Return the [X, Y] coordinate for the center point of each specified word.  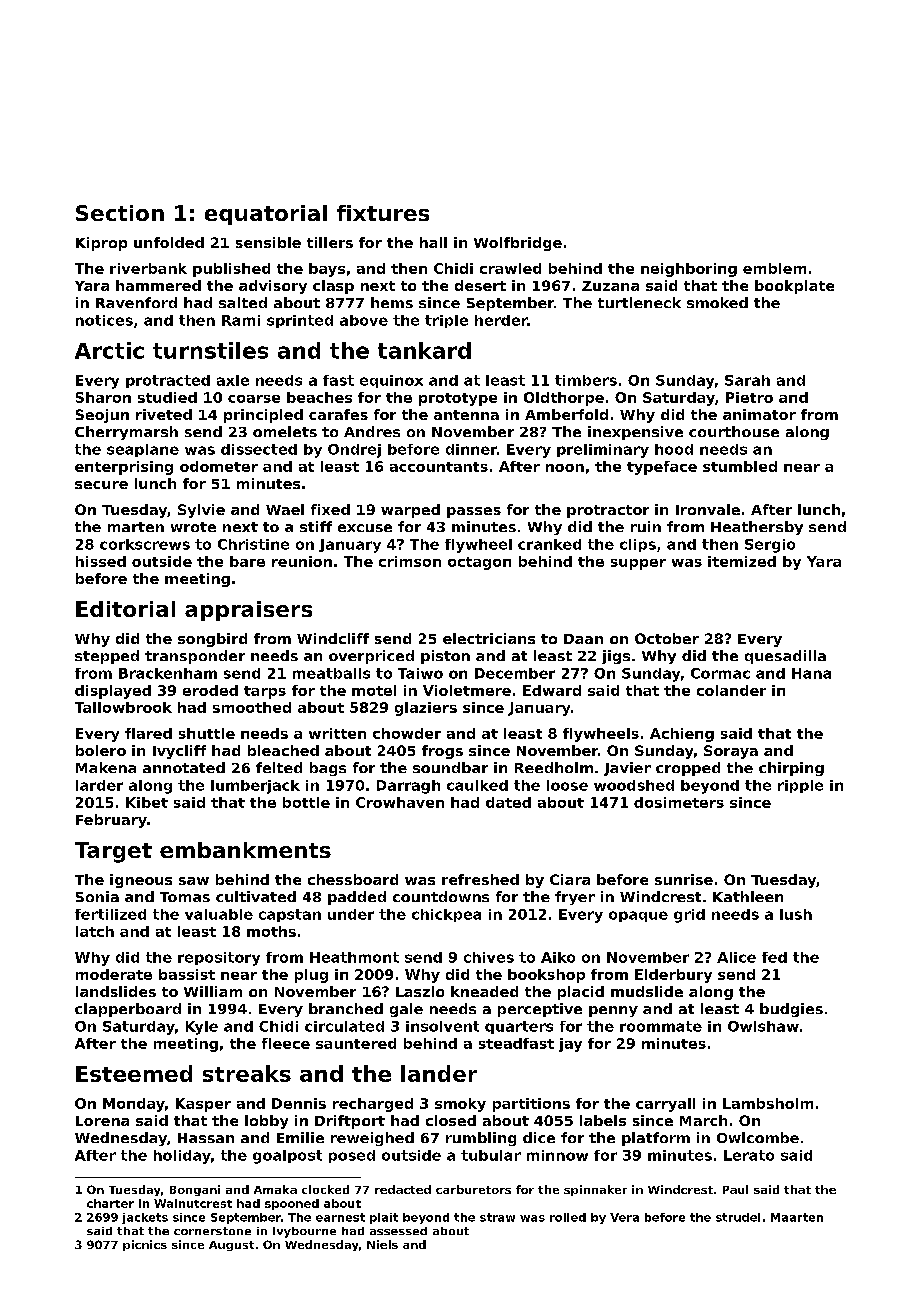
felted [279, 767]
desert [480, 285]
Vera [624, 1217]
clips [638, 545]
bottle [306, 802]
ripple [800, 786]
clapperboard [128, 1010]
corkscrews [145, 544]
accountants [439, 467]
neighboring [689, 270]
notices [104, 320]
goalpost [287, 1157]
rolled [568, 1217]
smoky [460, 1105]
